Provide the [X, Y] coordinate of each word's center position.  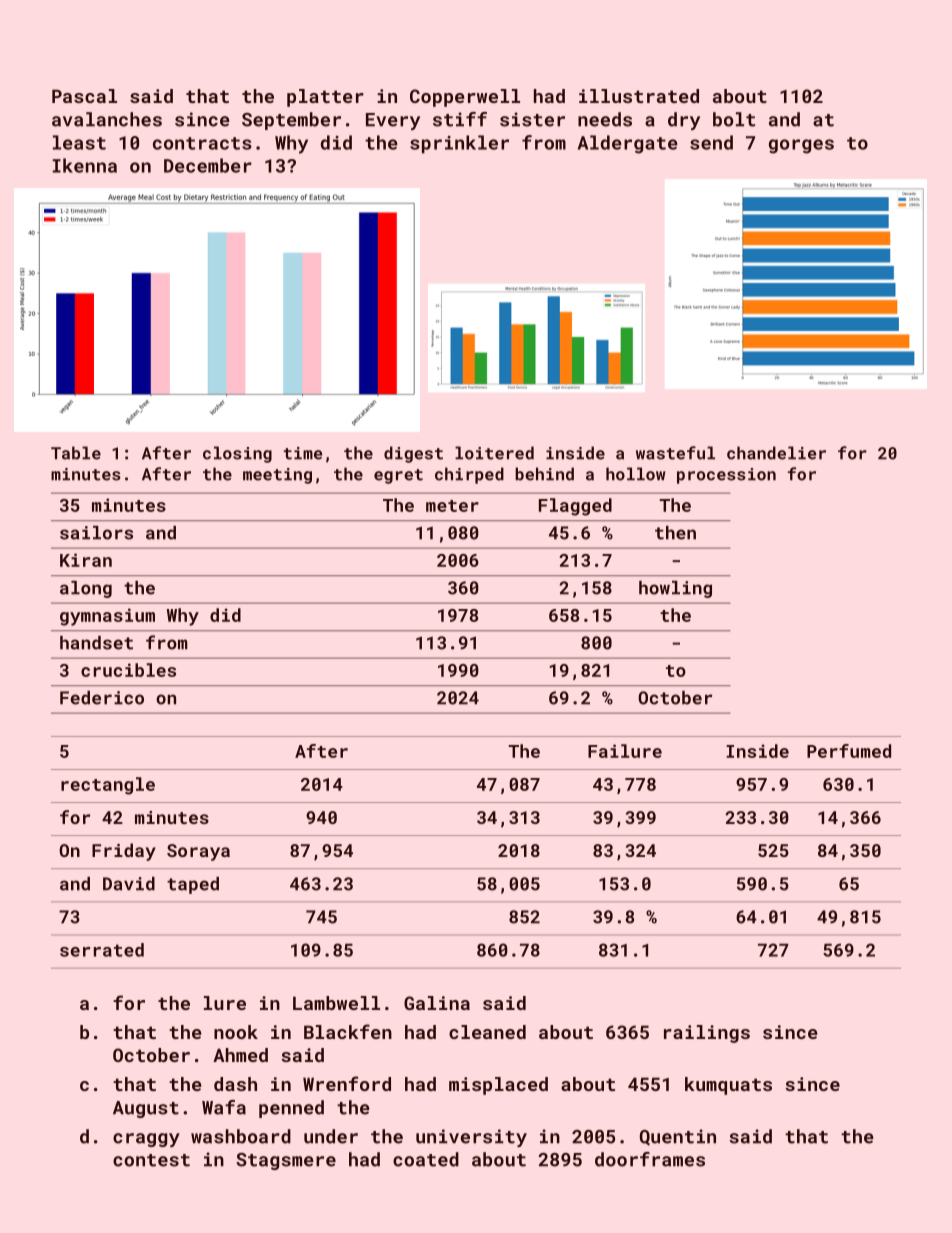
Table [76, 453]
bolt [734, 119]
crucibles [128, 670]
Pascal [84, 96]
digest [413, 454]
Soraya [198, 852]
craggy [146, 1140]
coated [426, 1159]
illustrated [639, 96]
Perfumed [849, 751]
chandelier [776, 453]
